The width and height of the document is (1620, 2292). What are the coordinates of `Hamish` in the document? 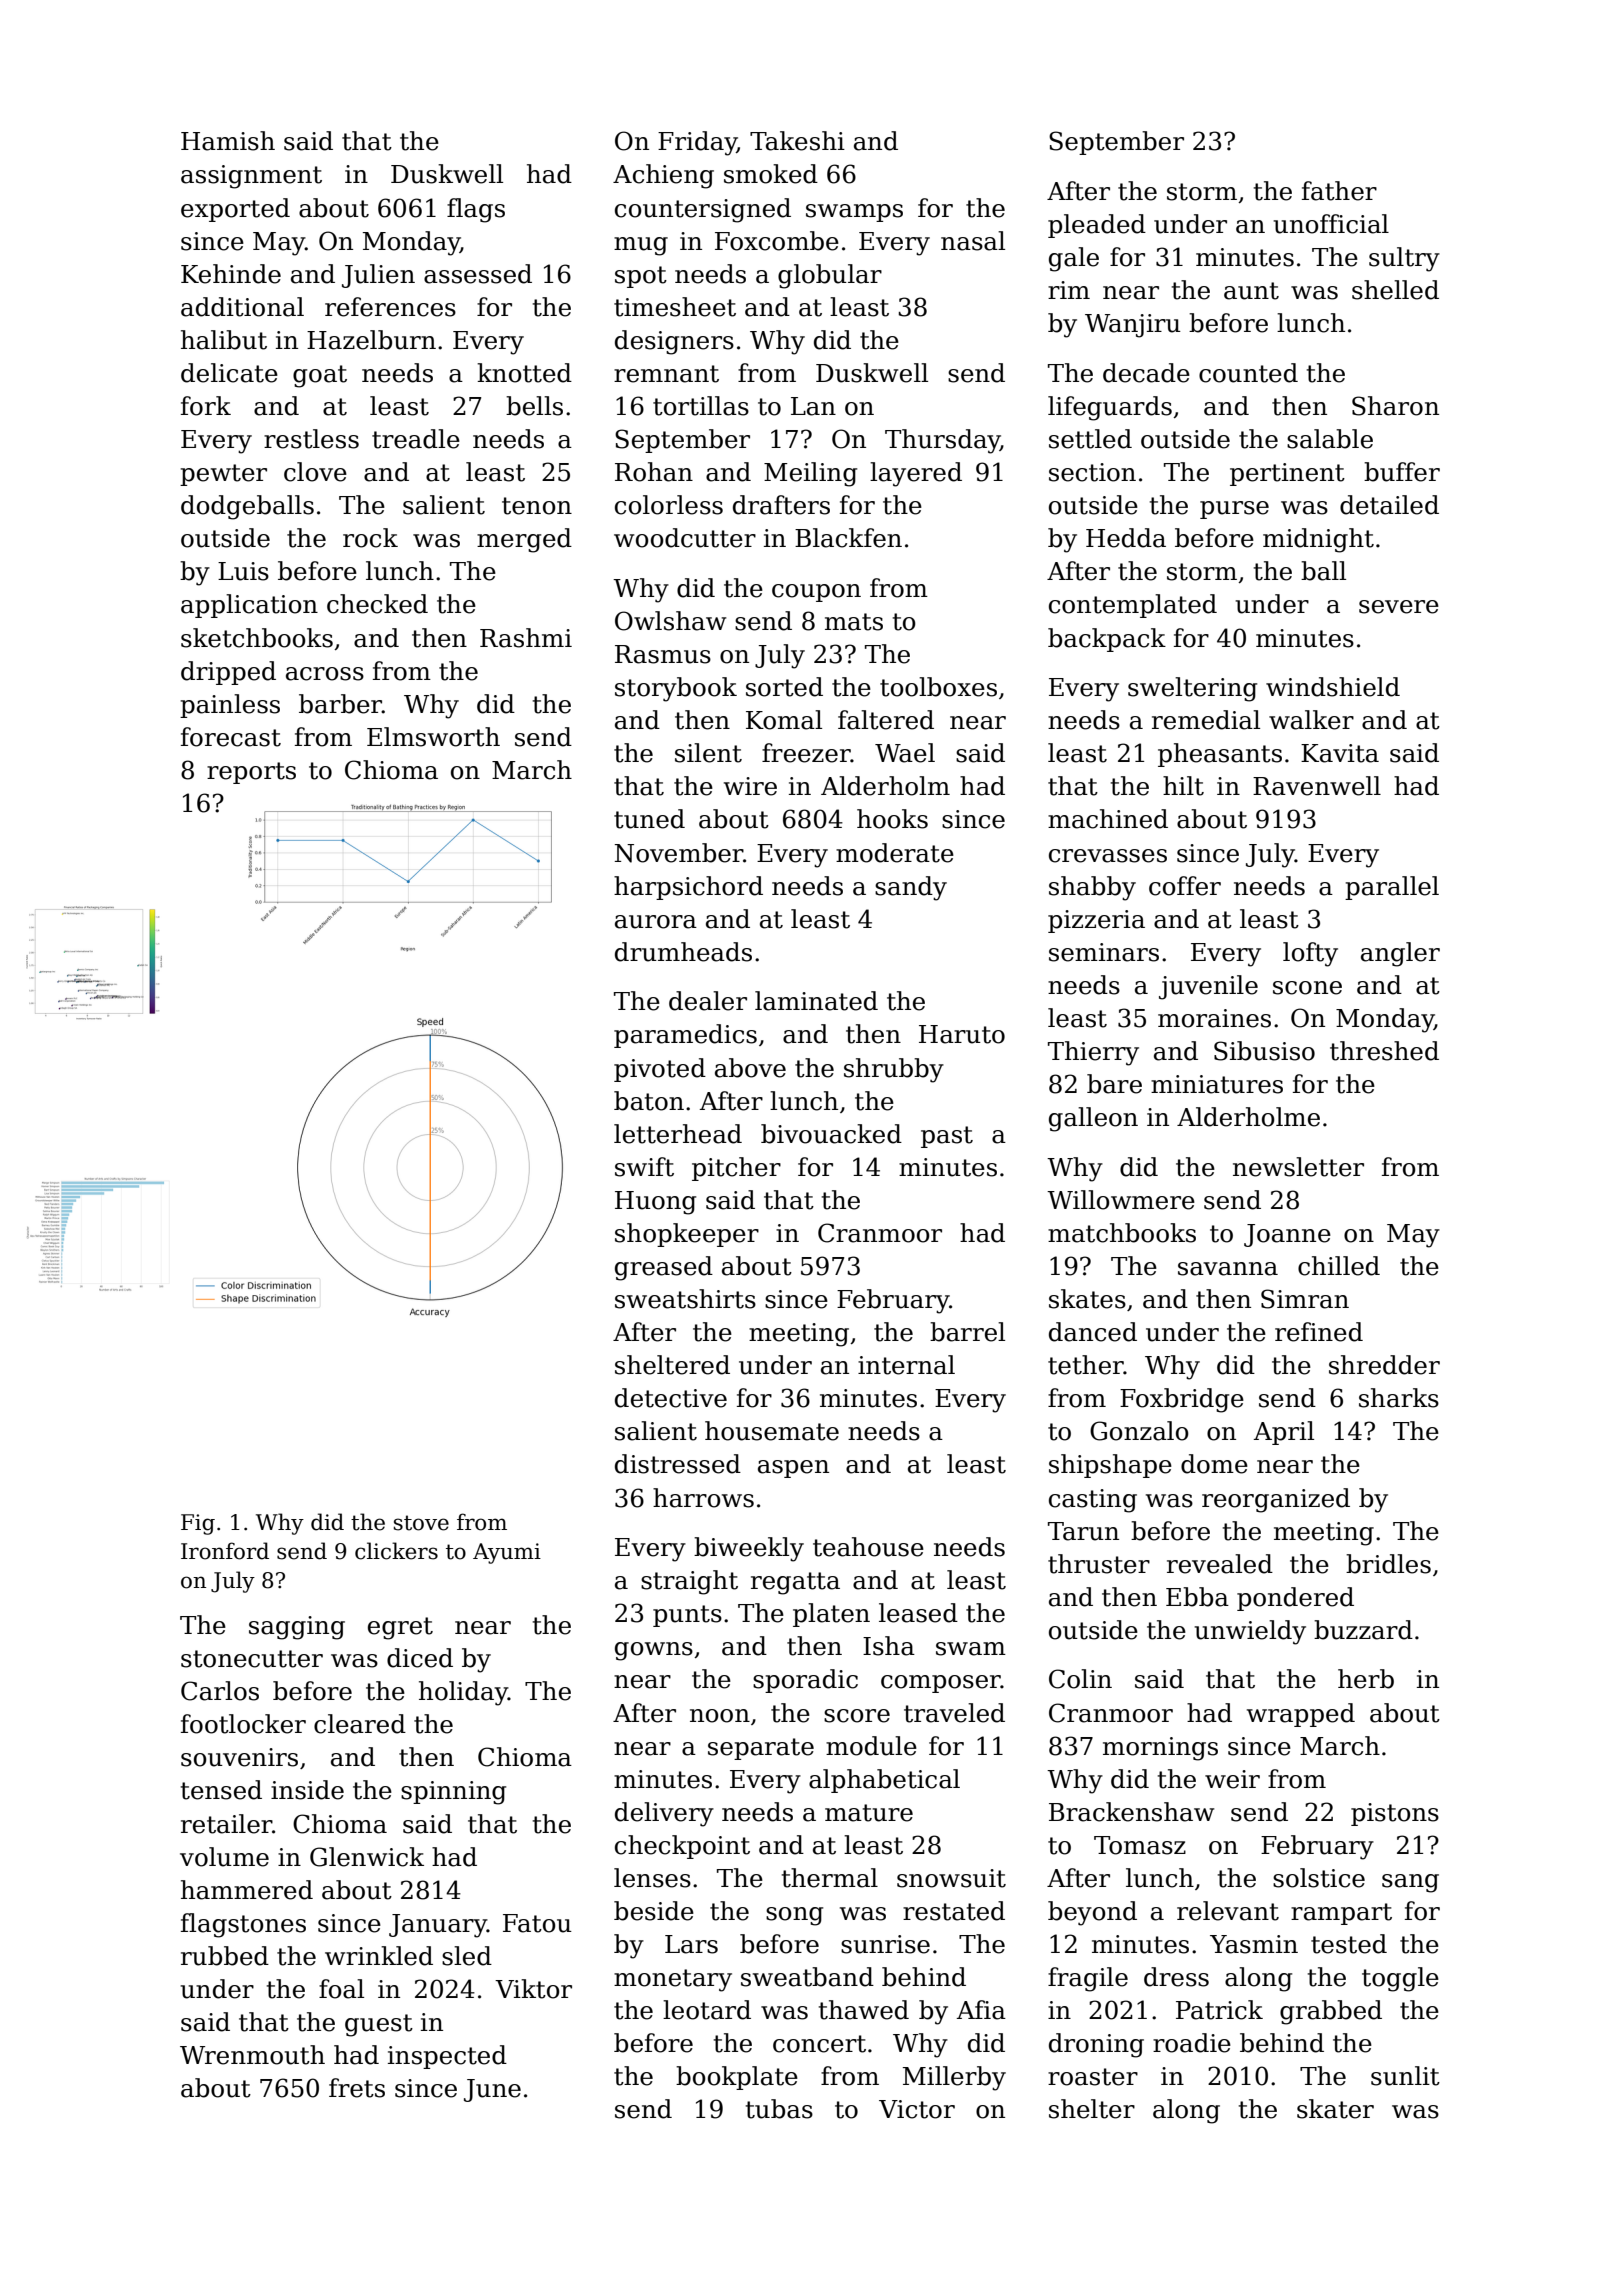 It's located at (228, 141).
